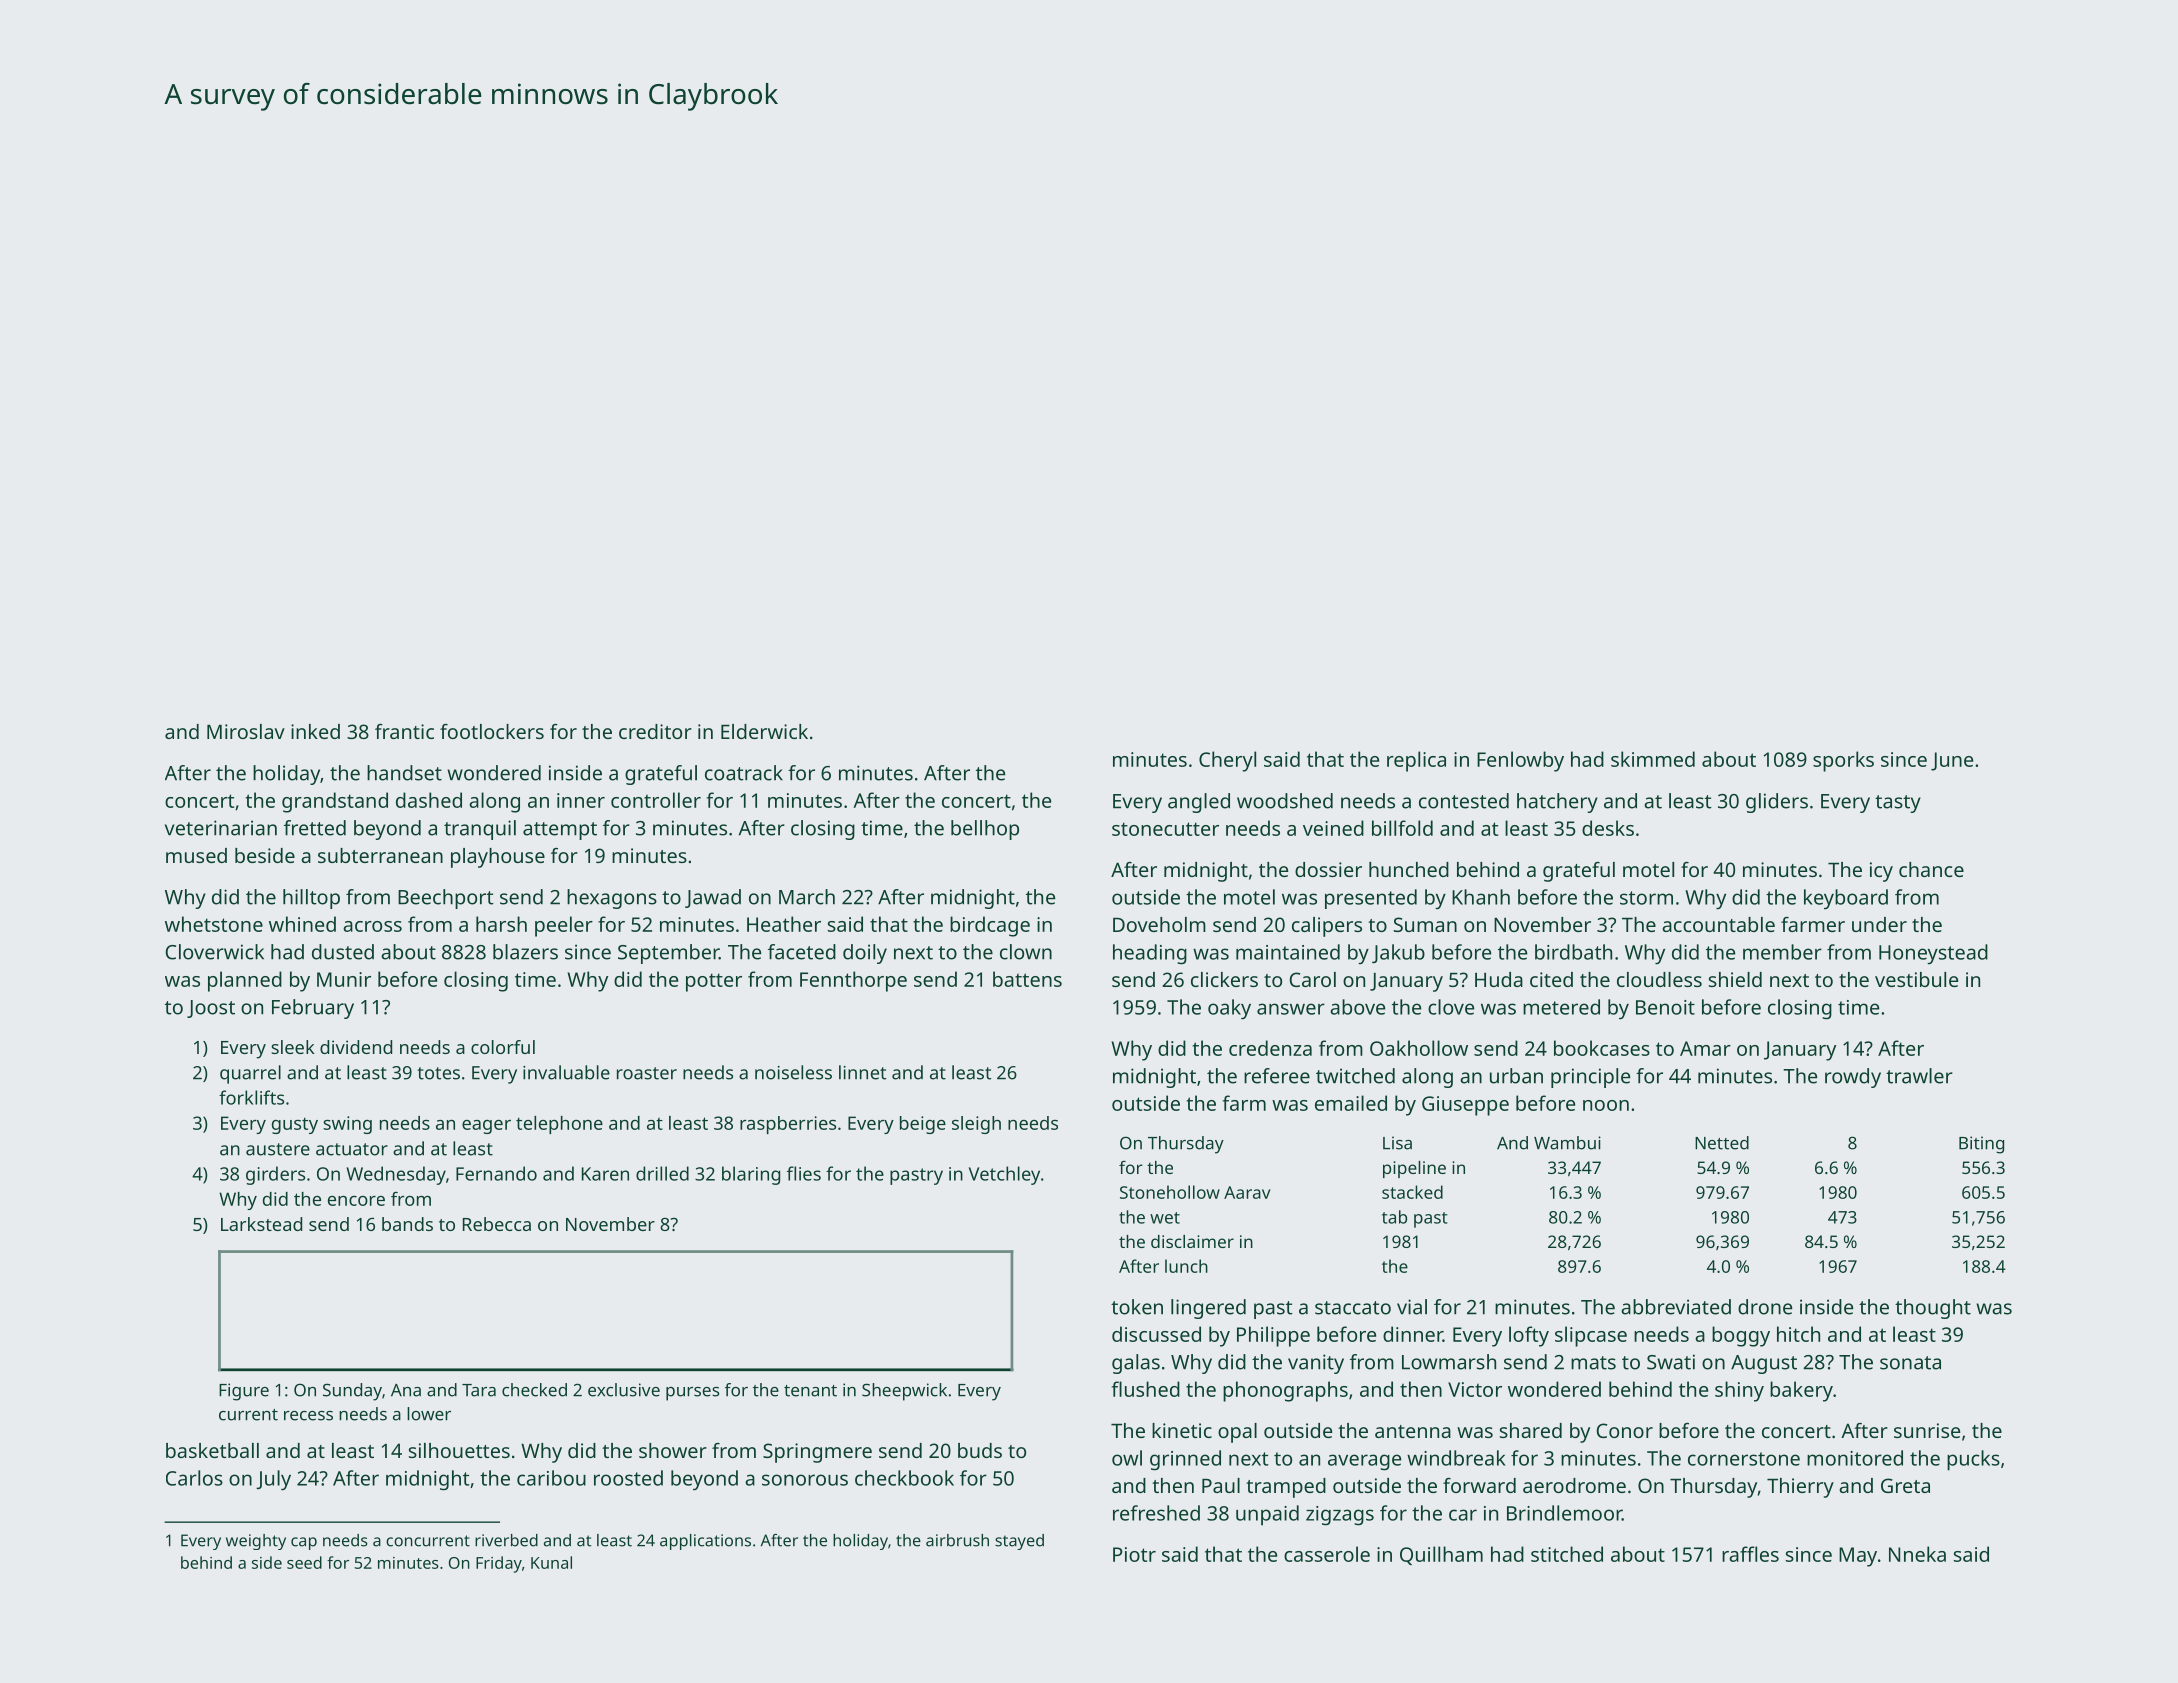 The height and width of the screenshot is (1683, 2178). I want to click on chance, so click(1931, 869).
